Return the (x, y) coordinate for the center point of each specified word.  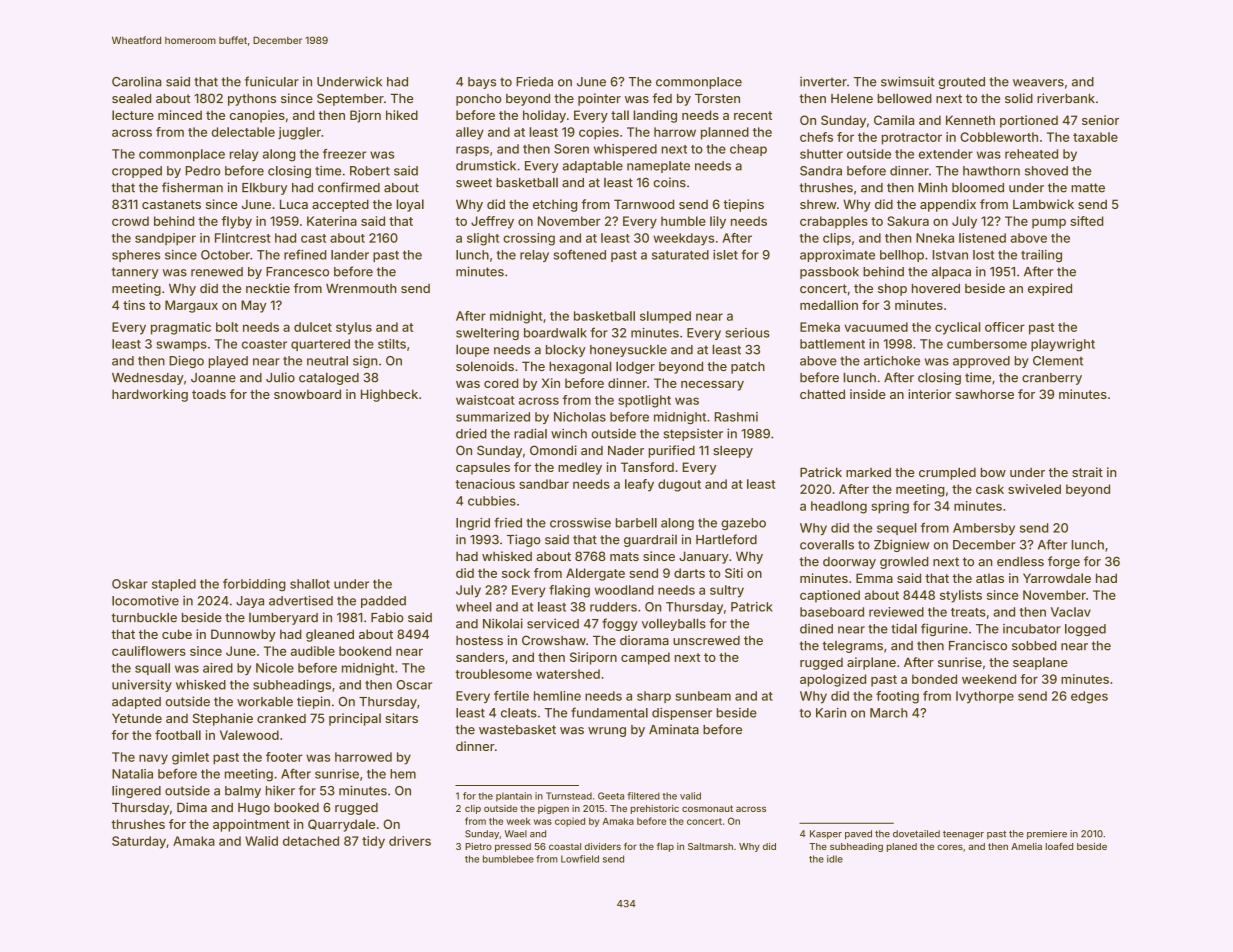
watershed (568, 674)
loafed (1059, 846)
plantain (514, 797)
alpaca (951, 272)
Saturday (139, 842)
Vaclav (1071, 612)
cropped (137, 172)
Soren (571, 149)
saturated (680, 255)
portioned (1029, 121)
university (142, 685)
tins (134, 305)
